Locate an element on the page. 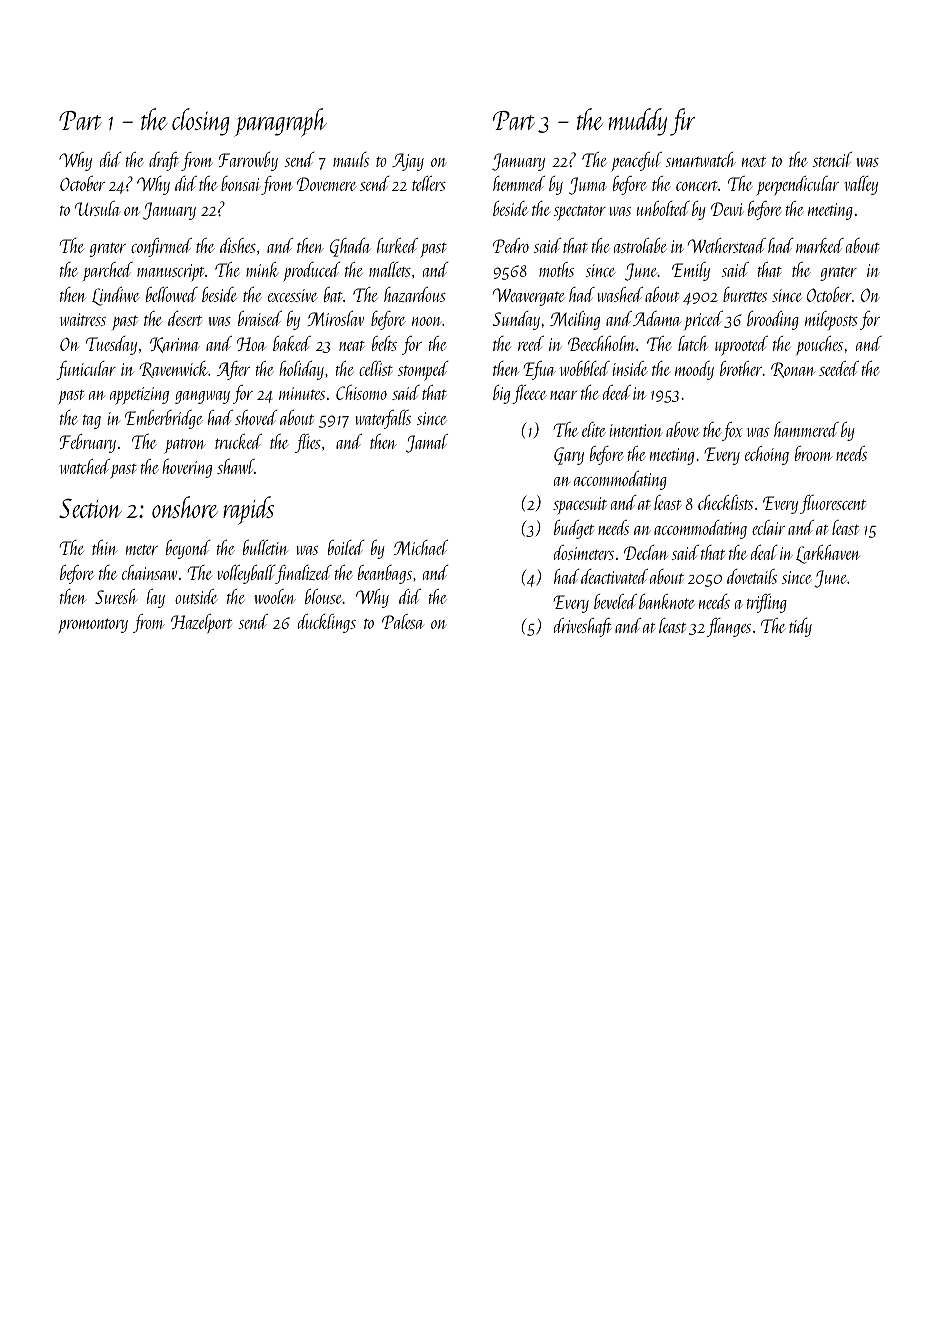 This document has height=1333, width=939. deed is located at coordinates (617, 392).
